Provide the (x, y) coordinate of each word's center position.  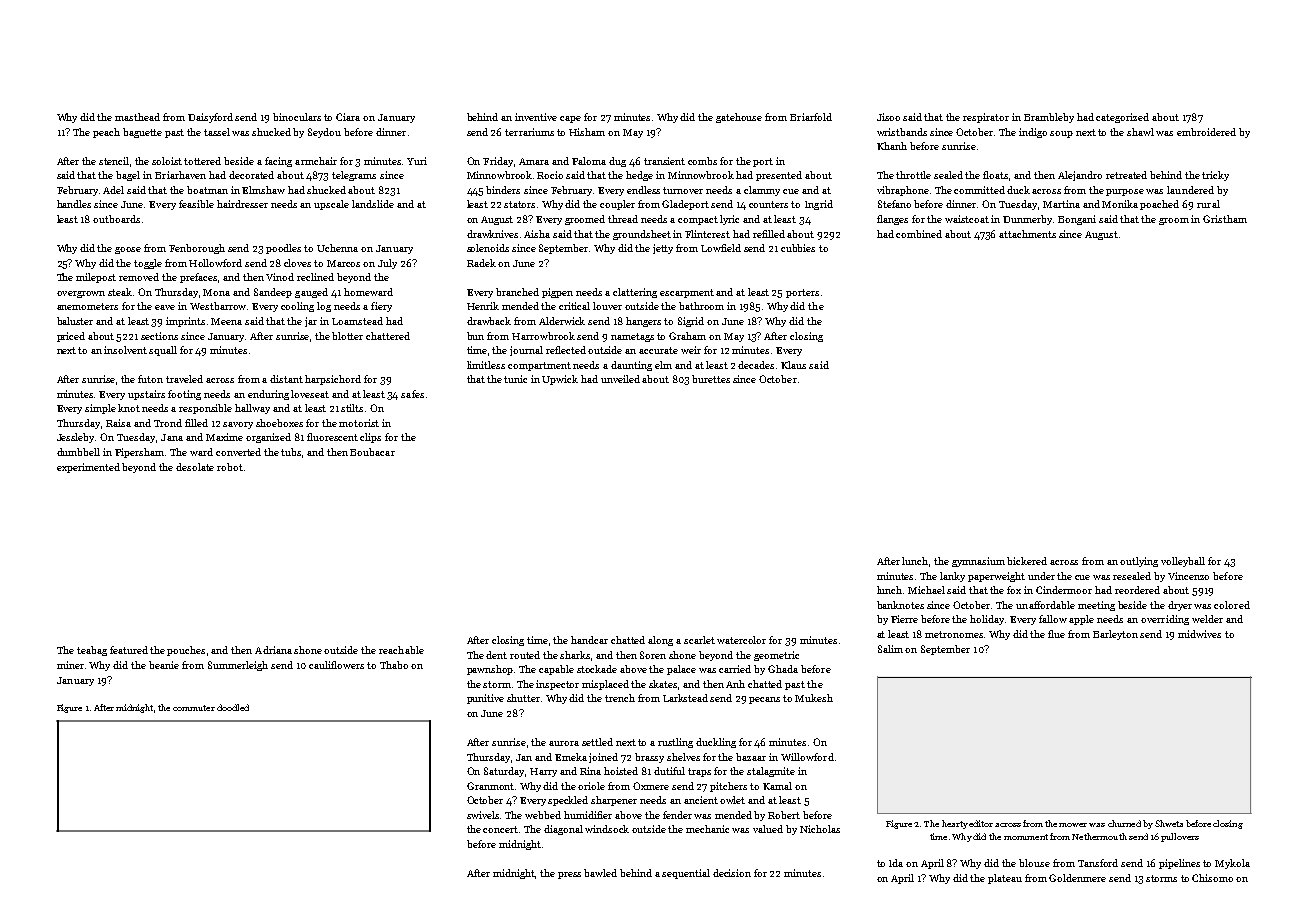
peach (106, 133)
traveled (184, 379)
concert (500, 829)
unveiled (620, 379)
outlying (1139, 562)
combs (702, 161)
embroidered (1206, 132)
